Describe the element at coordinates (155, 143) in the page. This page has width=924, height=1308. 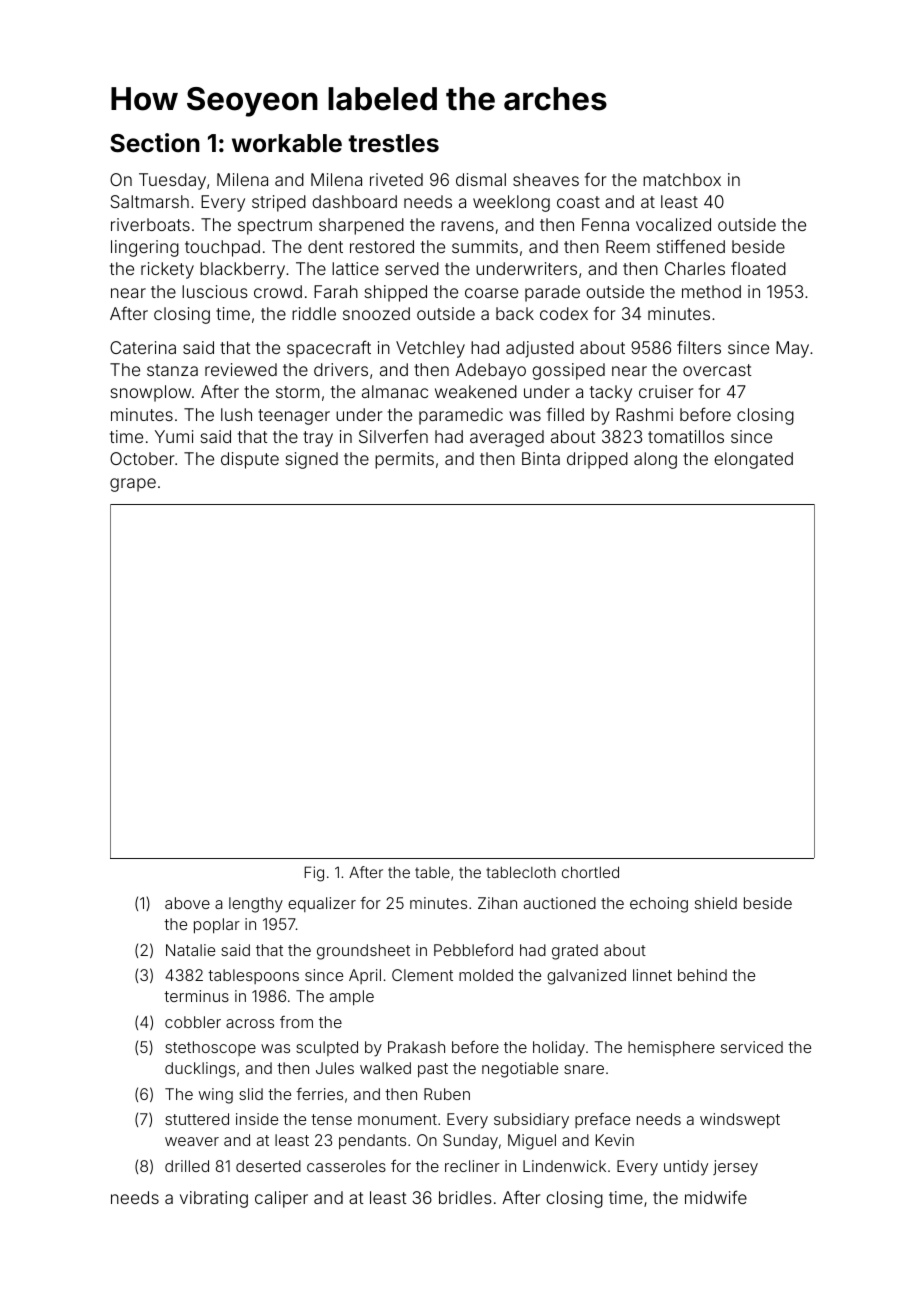
I see `Section` at that location.
